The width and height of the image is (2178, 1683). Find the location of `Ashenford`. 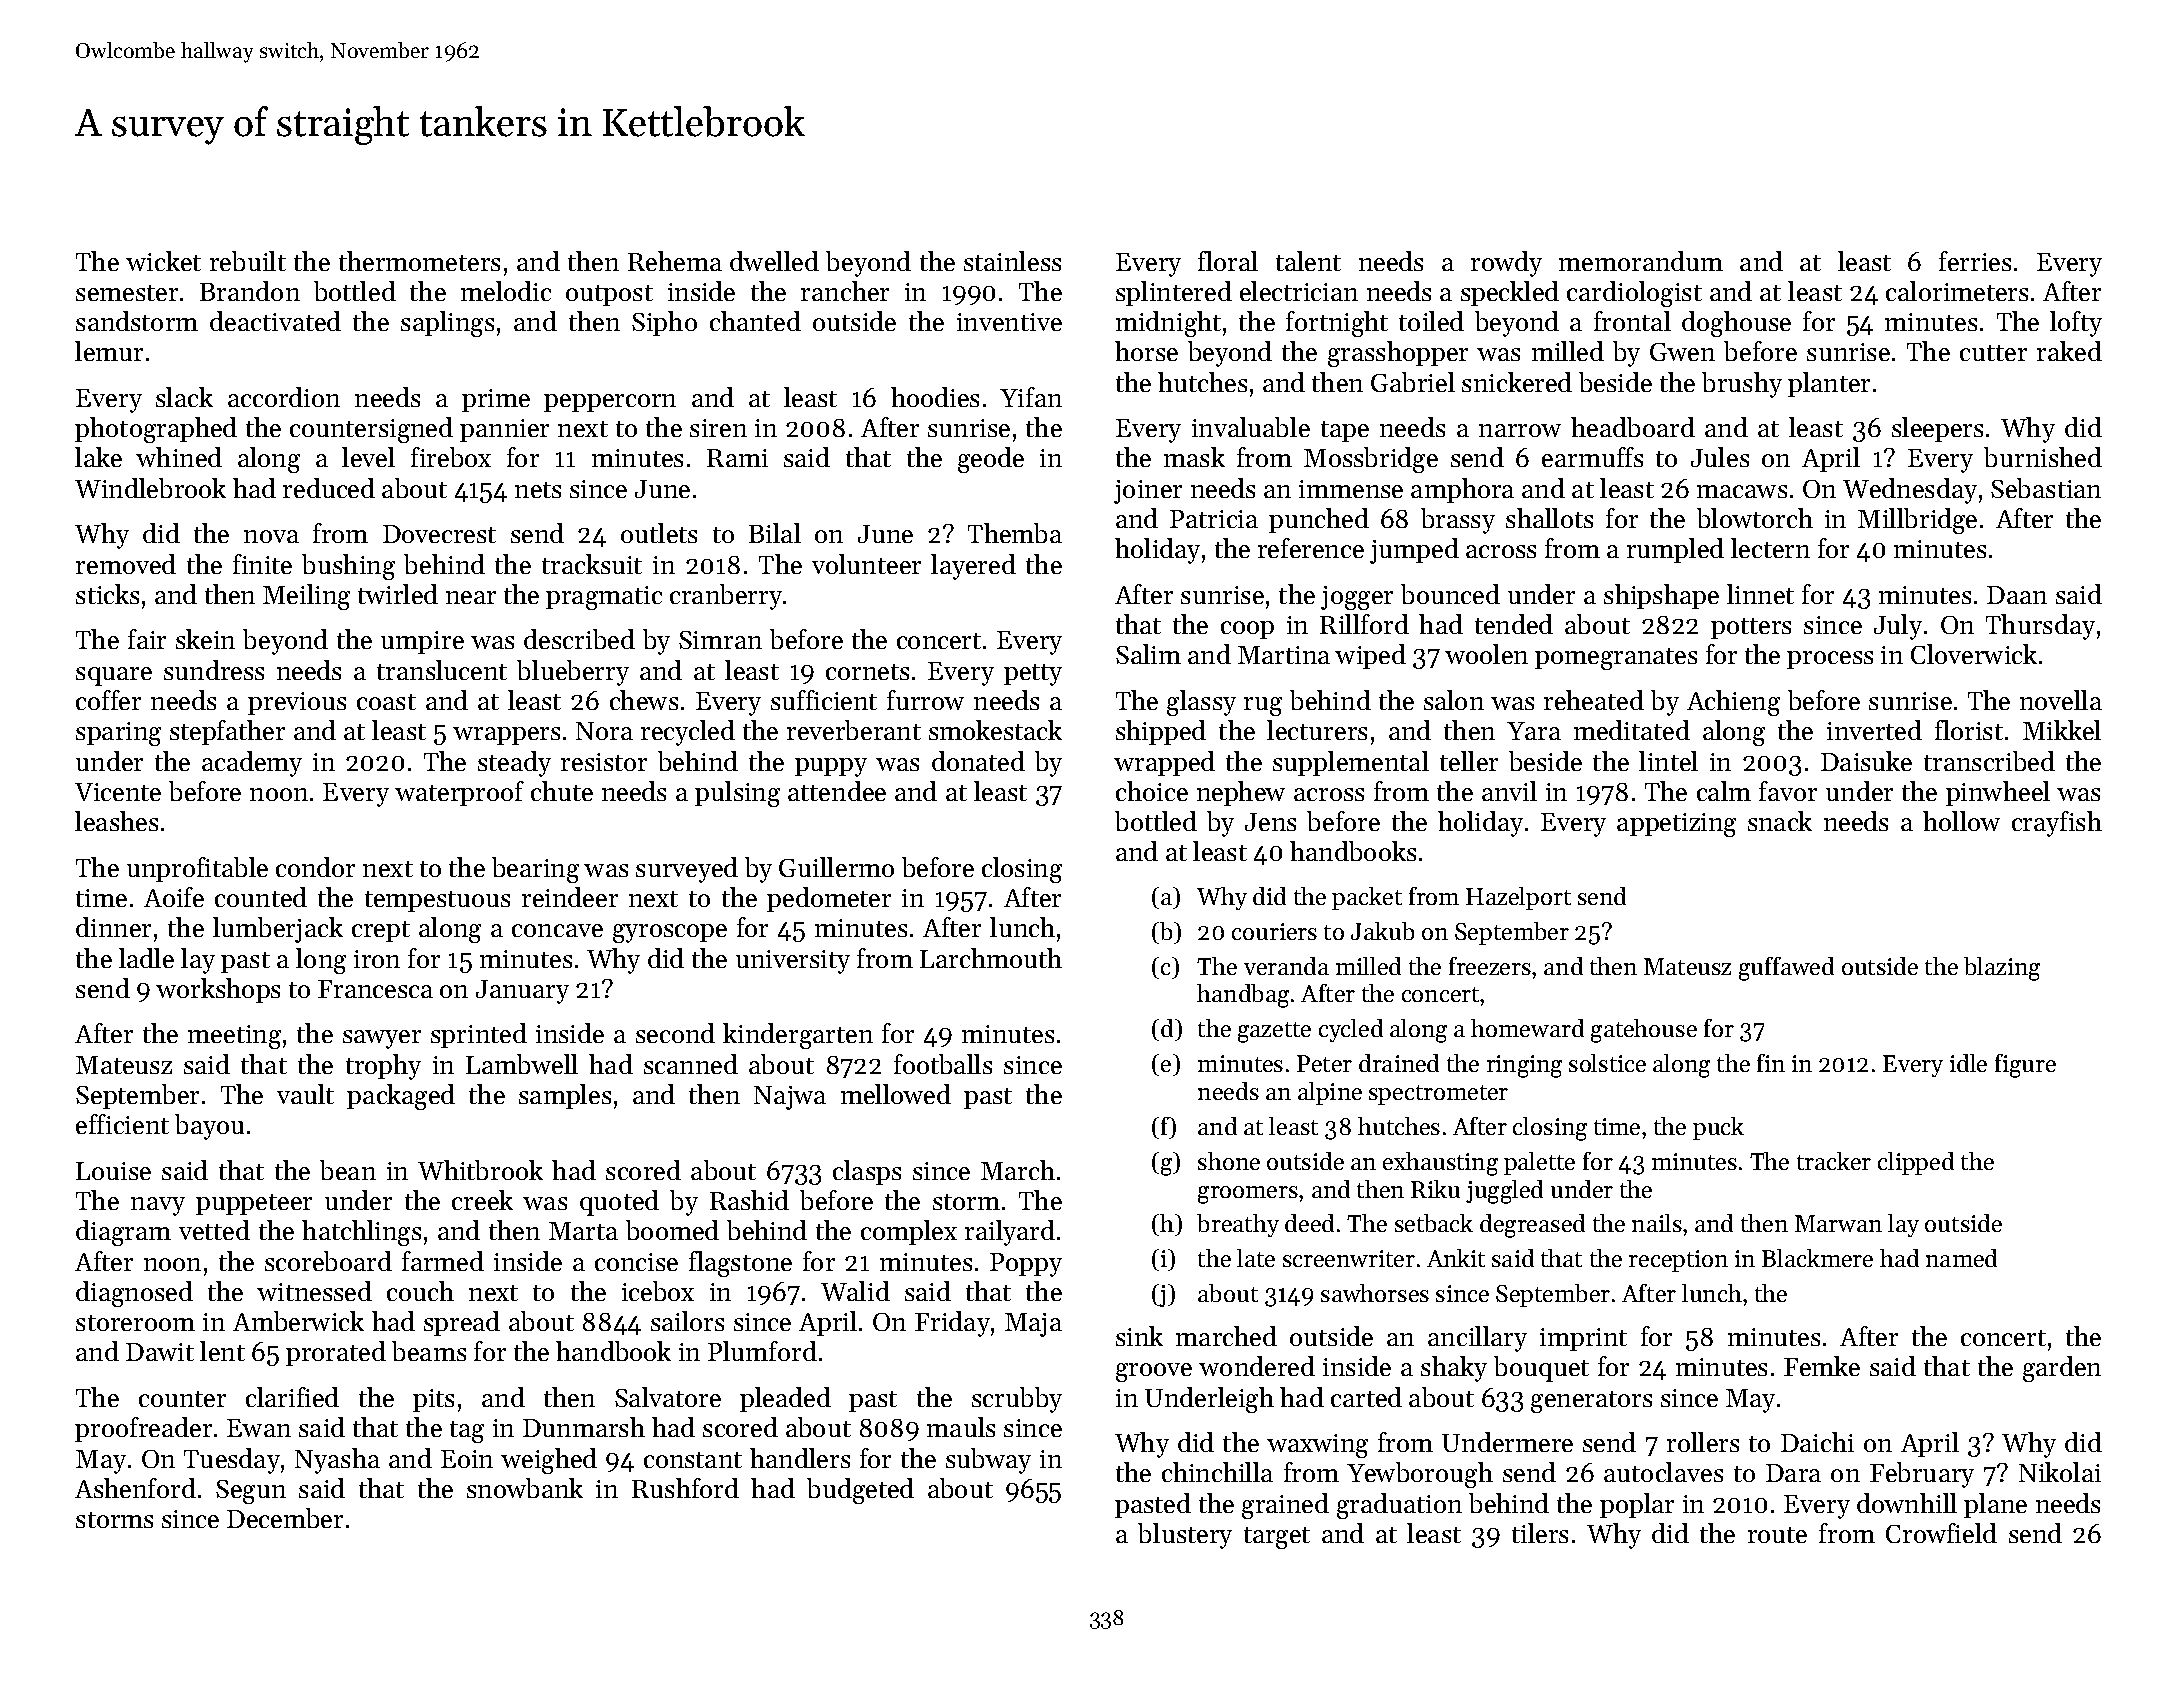

Ashenford is located at coordinates (135, 1488).
